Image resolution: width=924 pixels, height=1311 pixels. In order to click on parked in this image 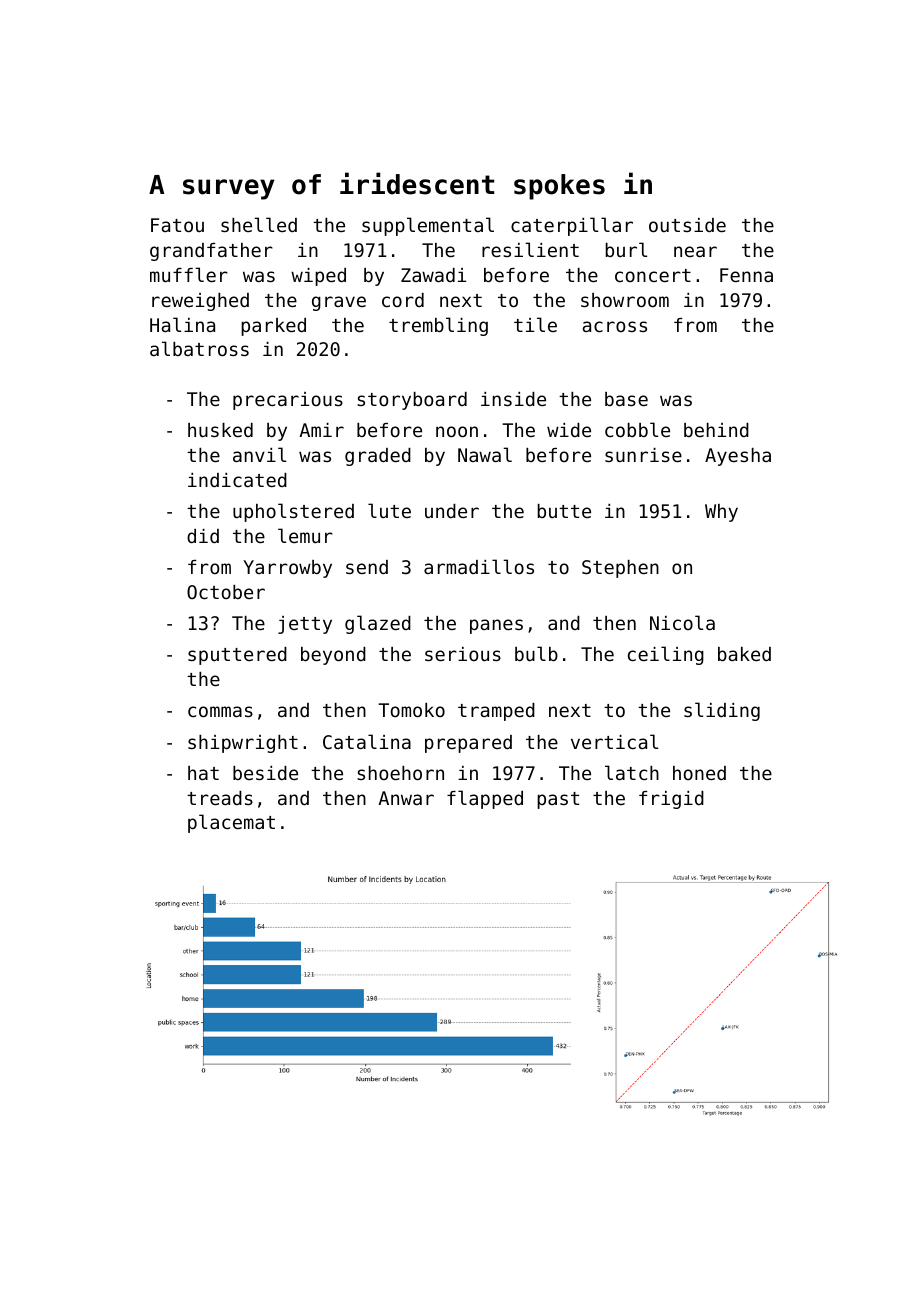, I will do `click(273, 327)`.
